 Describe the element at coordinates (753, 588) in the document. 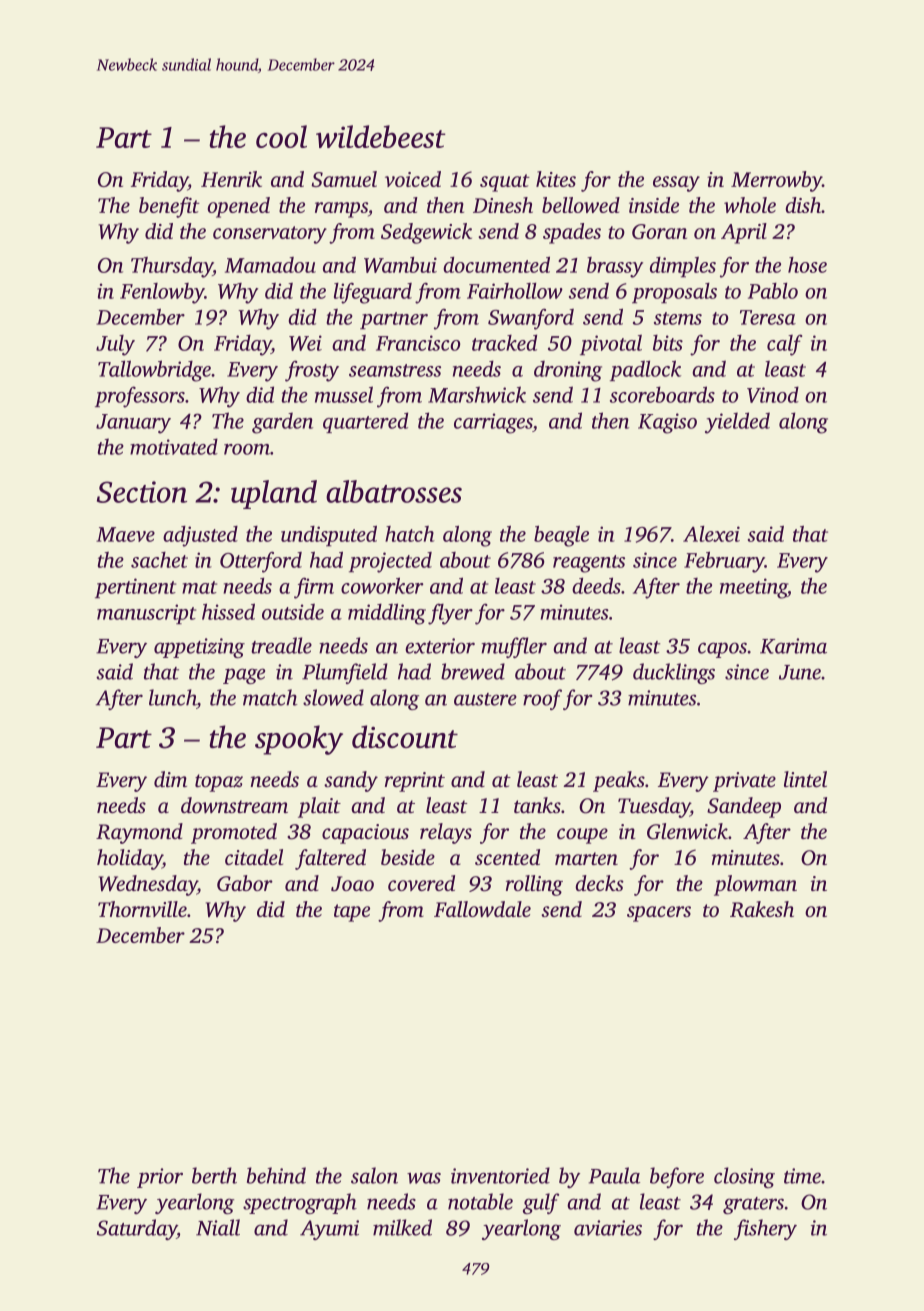

I see `meeting` at that location.
